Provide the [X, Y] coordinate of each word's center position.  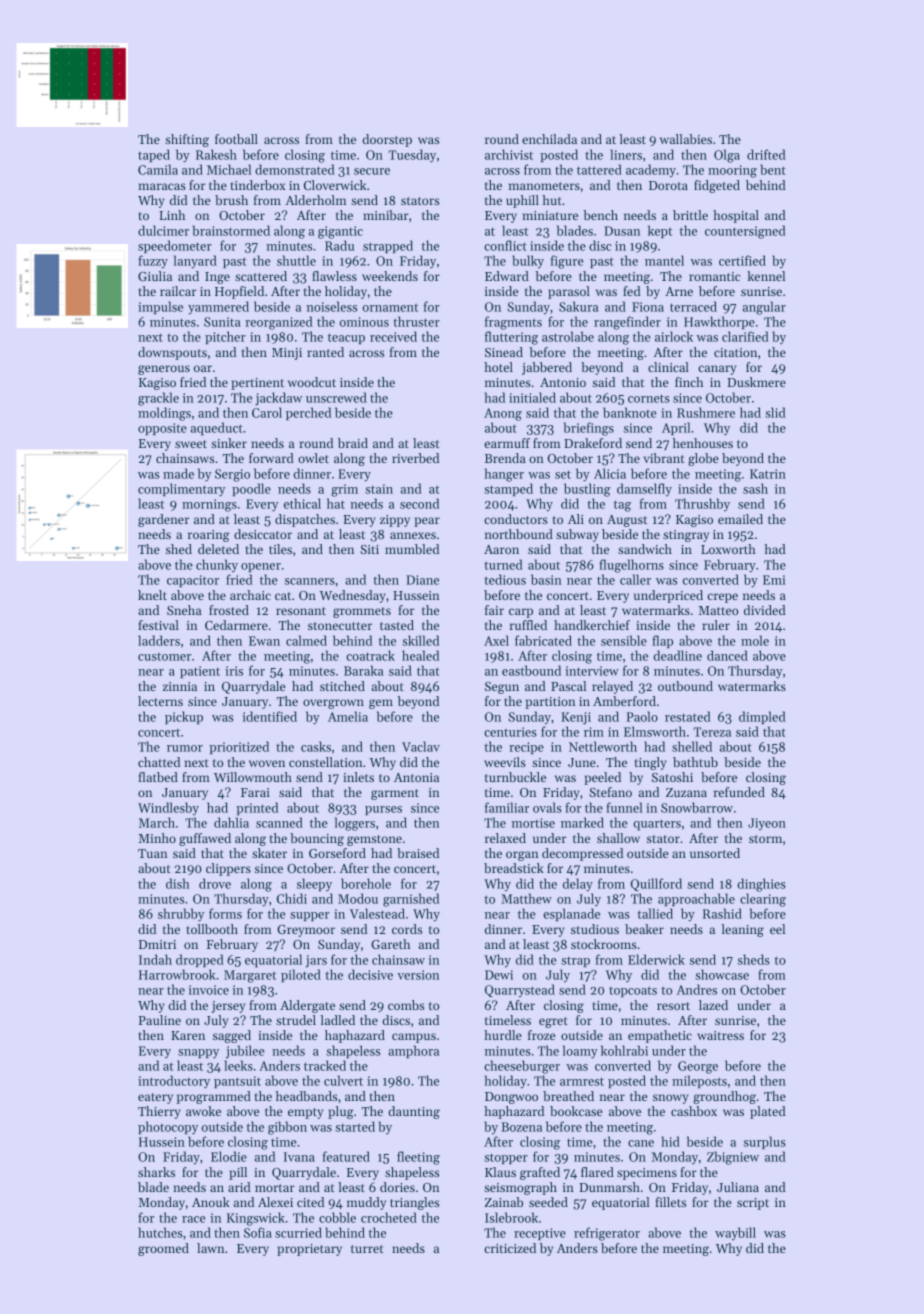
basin [546, 579]
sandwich [645, 549]
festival [158, 625]
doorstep [387, 140]
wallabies [686, 139]
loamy [580, 1052]
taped [154, 155]
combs [406, 1005]
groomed [163, 1249]
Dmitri [157, 944]
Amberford [624, 701]
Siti [369, 549]
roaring [209, 536]
